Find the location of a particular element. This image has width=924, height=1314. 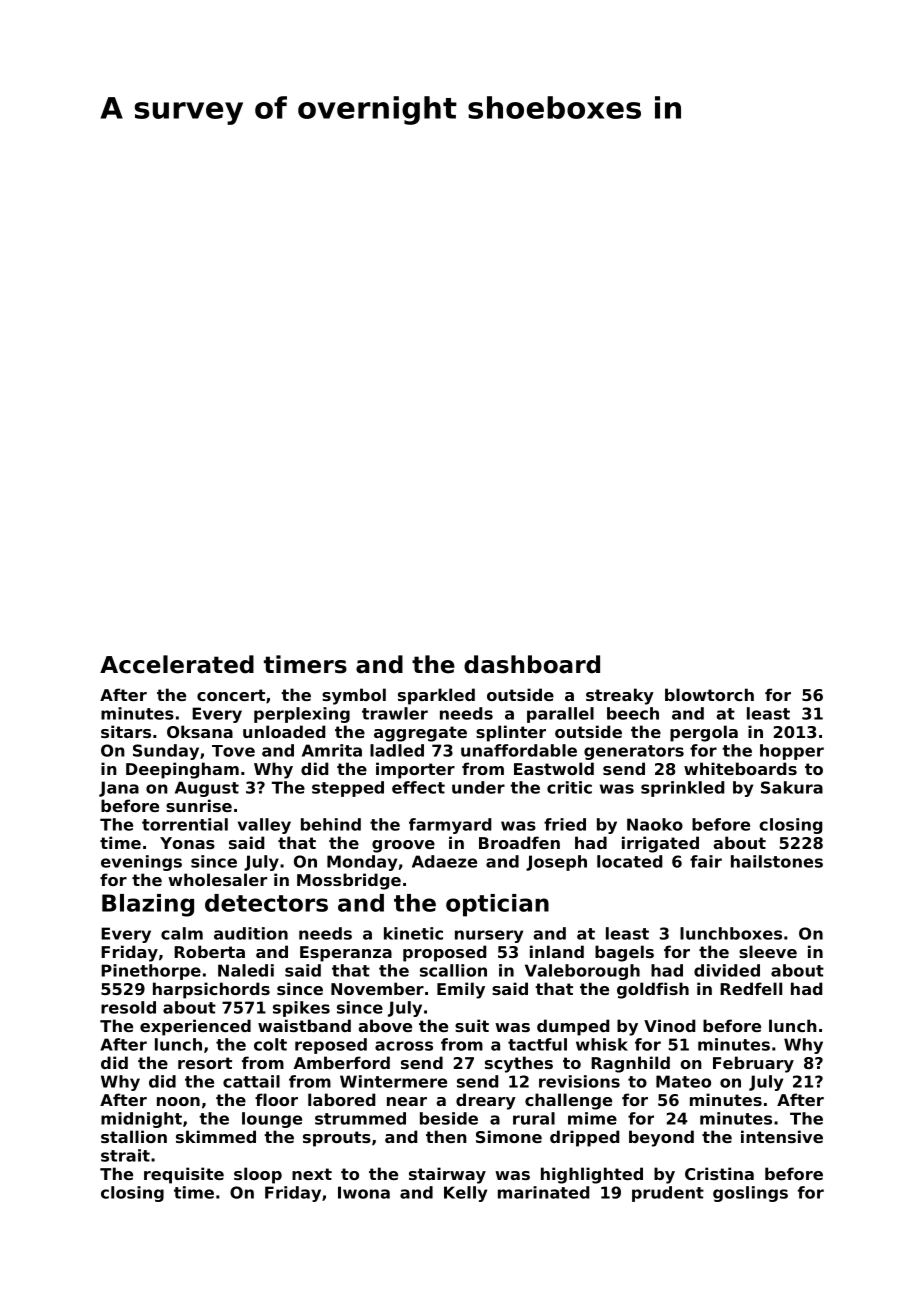

resold is located at coordinates (128, 1007).
